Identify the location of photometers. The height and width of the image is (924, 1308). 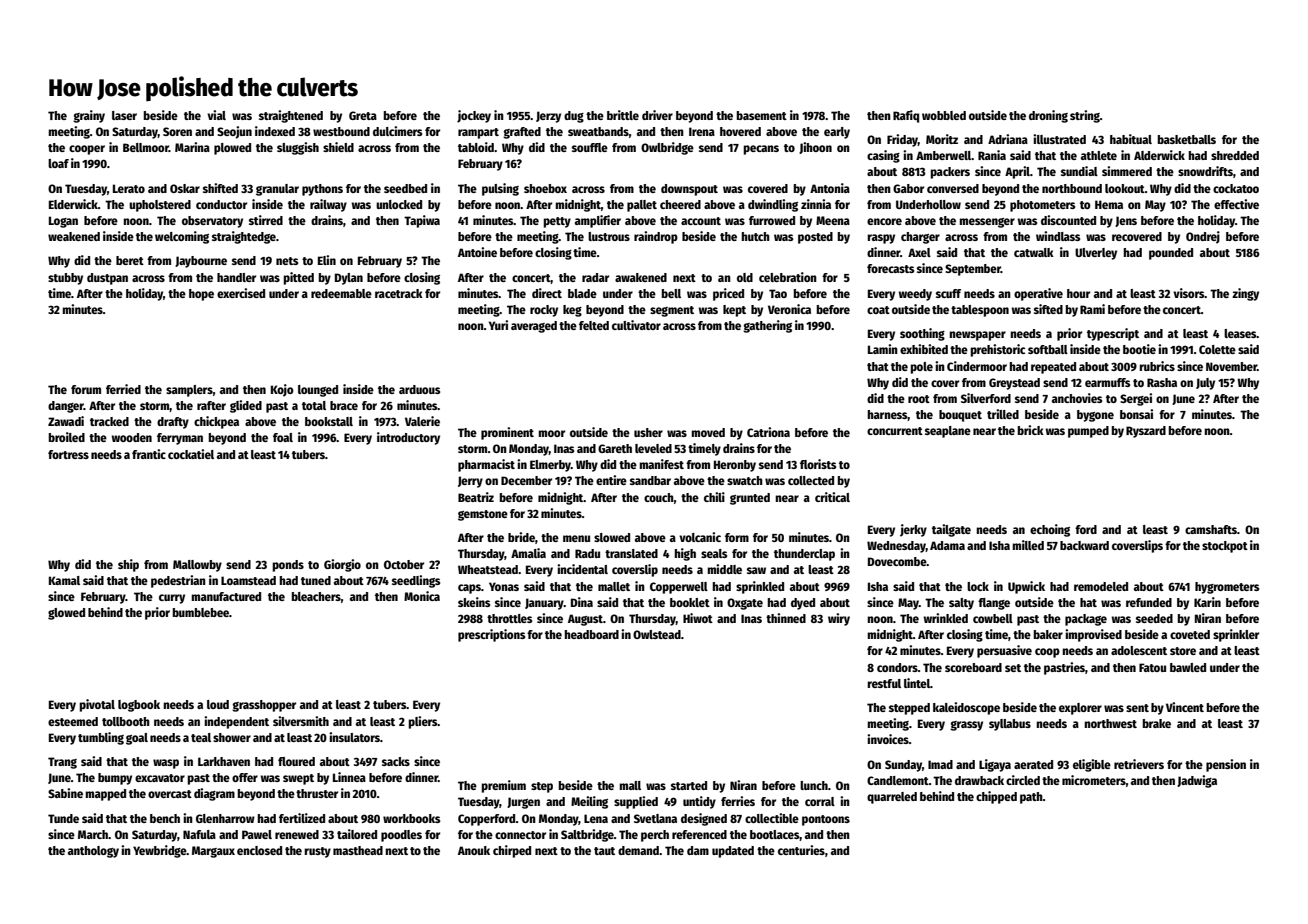
(1042, 206).
